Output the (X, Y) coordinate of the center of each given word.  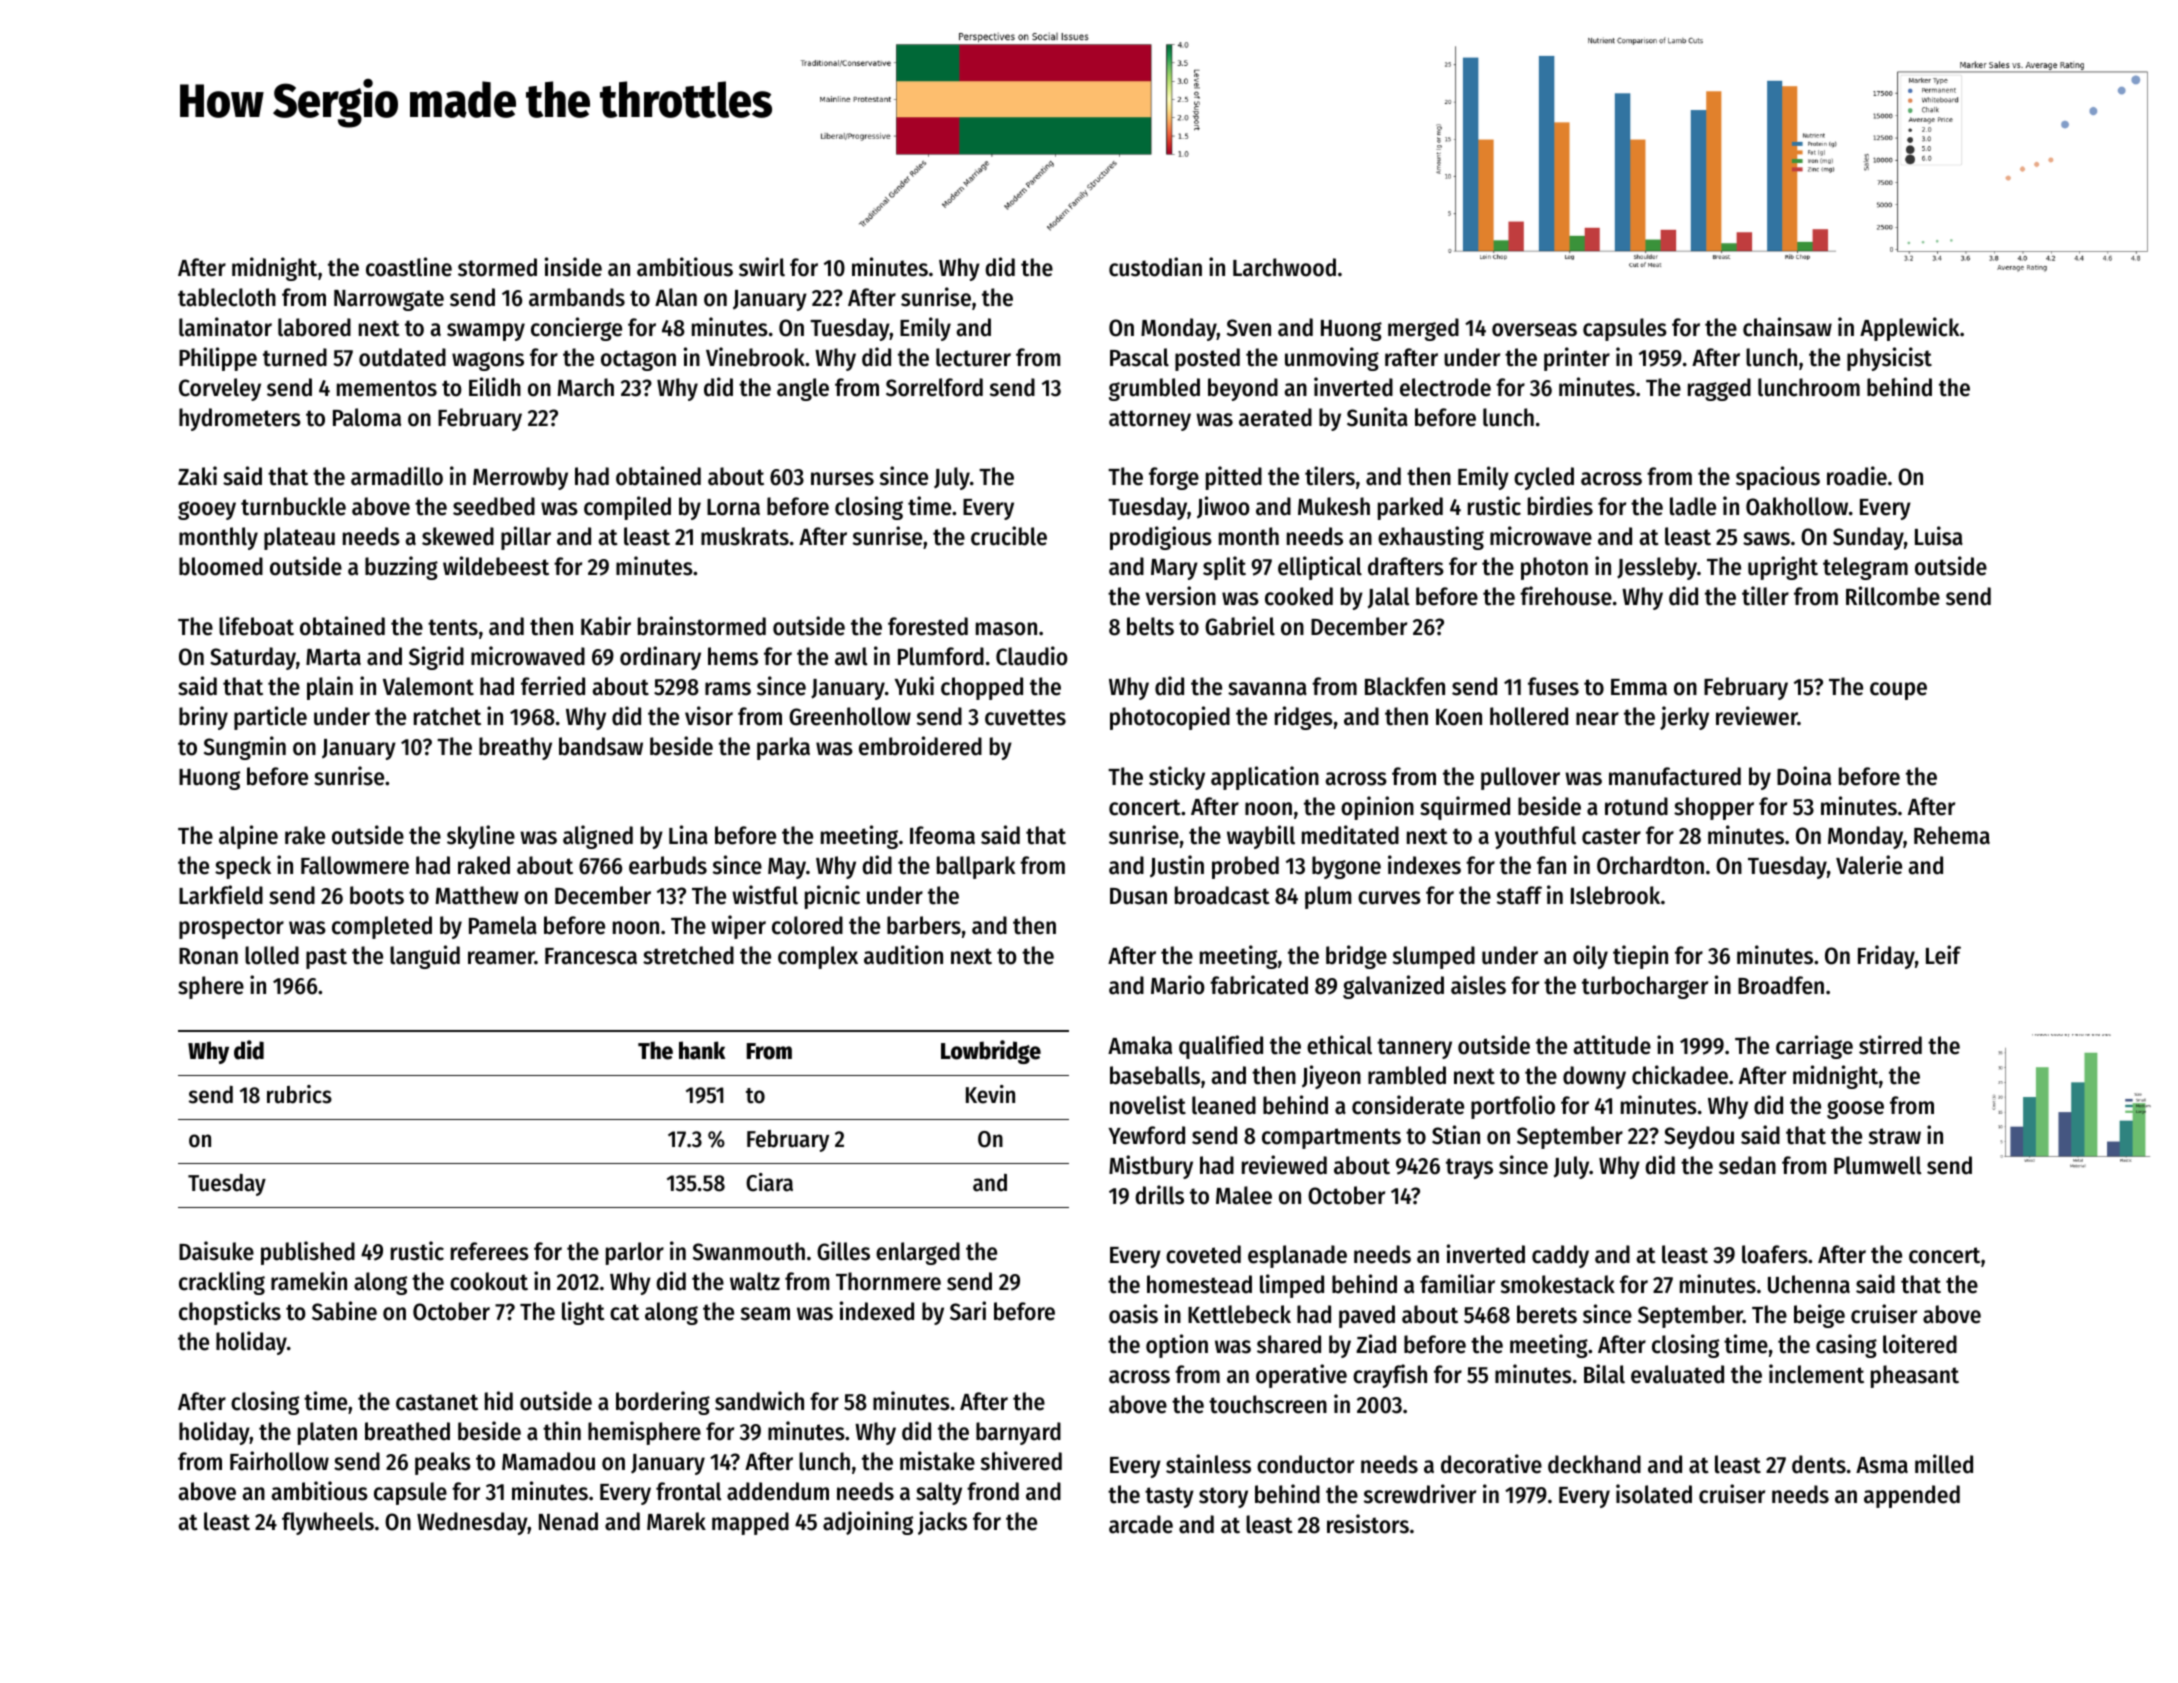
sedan (1747, 1165)
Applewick (1910, 329)
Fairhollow (279, 1461)
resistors (1368, 1524)
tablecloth (227, 297)
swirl (762, 267)
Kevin (990, 1094)
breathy (515, 748)
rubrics (299, 1094)
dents (1819, 1464)
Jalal (1389, 598)
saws (1766, 539)
